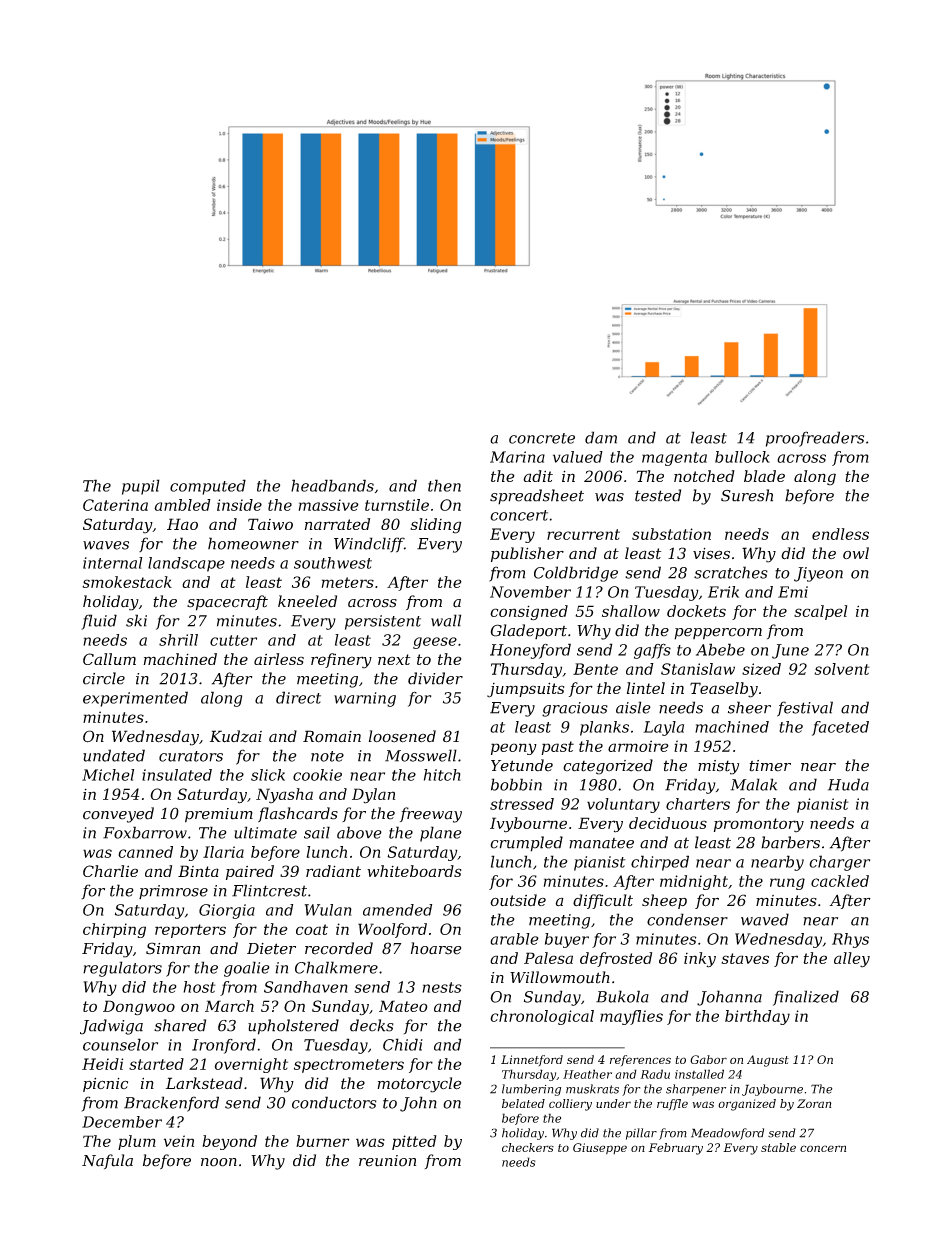  What do you see at coordinates (141, 487) in the screenshot?
I see `pupil` at bounding box center [141, 487].
